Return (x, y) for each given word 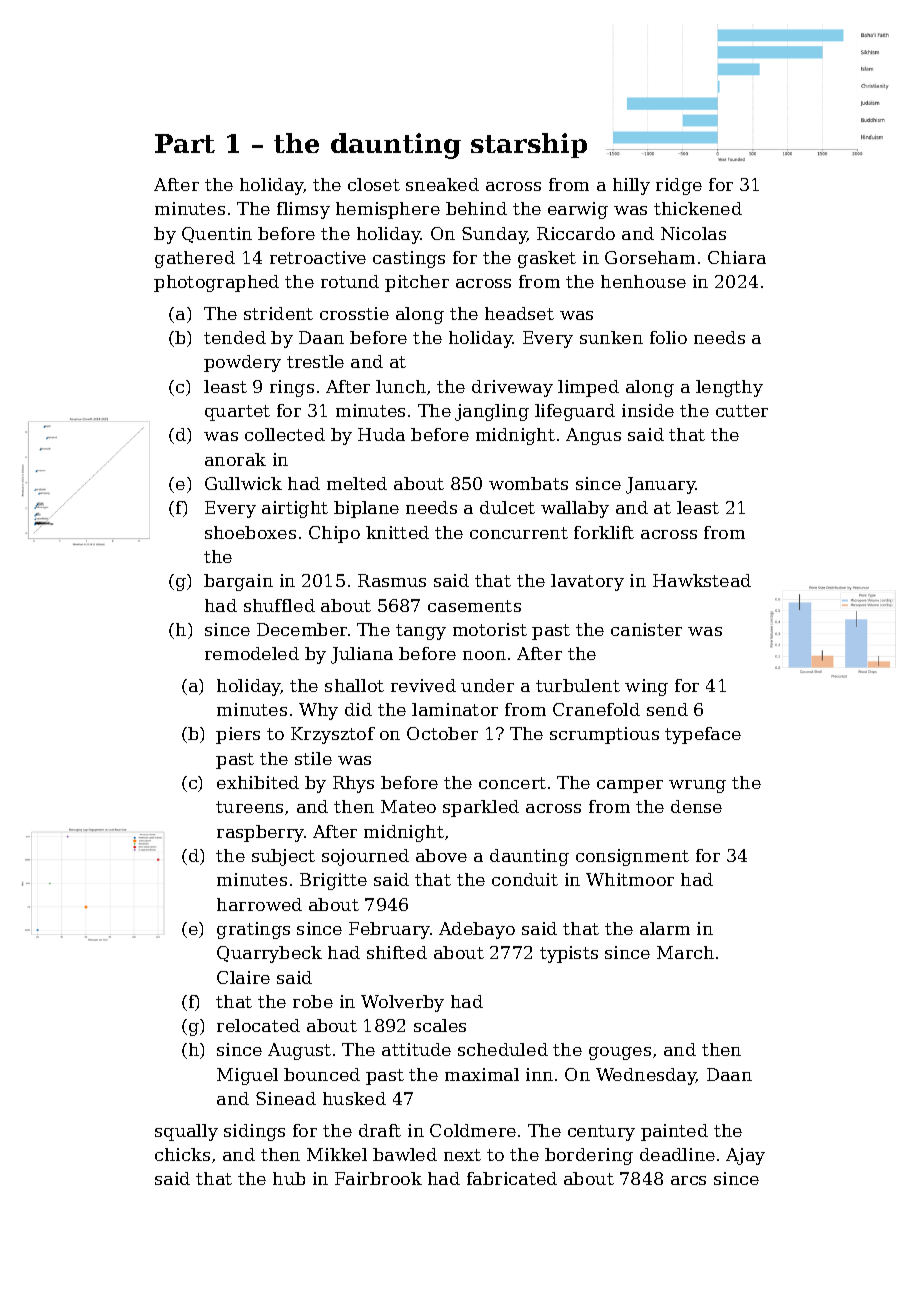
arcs (688, 1180)
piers (238, 735)
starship (529, 145)
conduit (525, 879)
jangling (492, 412)
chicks (182, 1154)
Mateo (408, 806)
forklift (604, 532)
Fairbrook (378, 1178)
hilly (631, 186)
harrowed (259, 904)
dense (696, 806)
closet (374, 184)
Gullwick (243, 483)
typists (569, 954)
